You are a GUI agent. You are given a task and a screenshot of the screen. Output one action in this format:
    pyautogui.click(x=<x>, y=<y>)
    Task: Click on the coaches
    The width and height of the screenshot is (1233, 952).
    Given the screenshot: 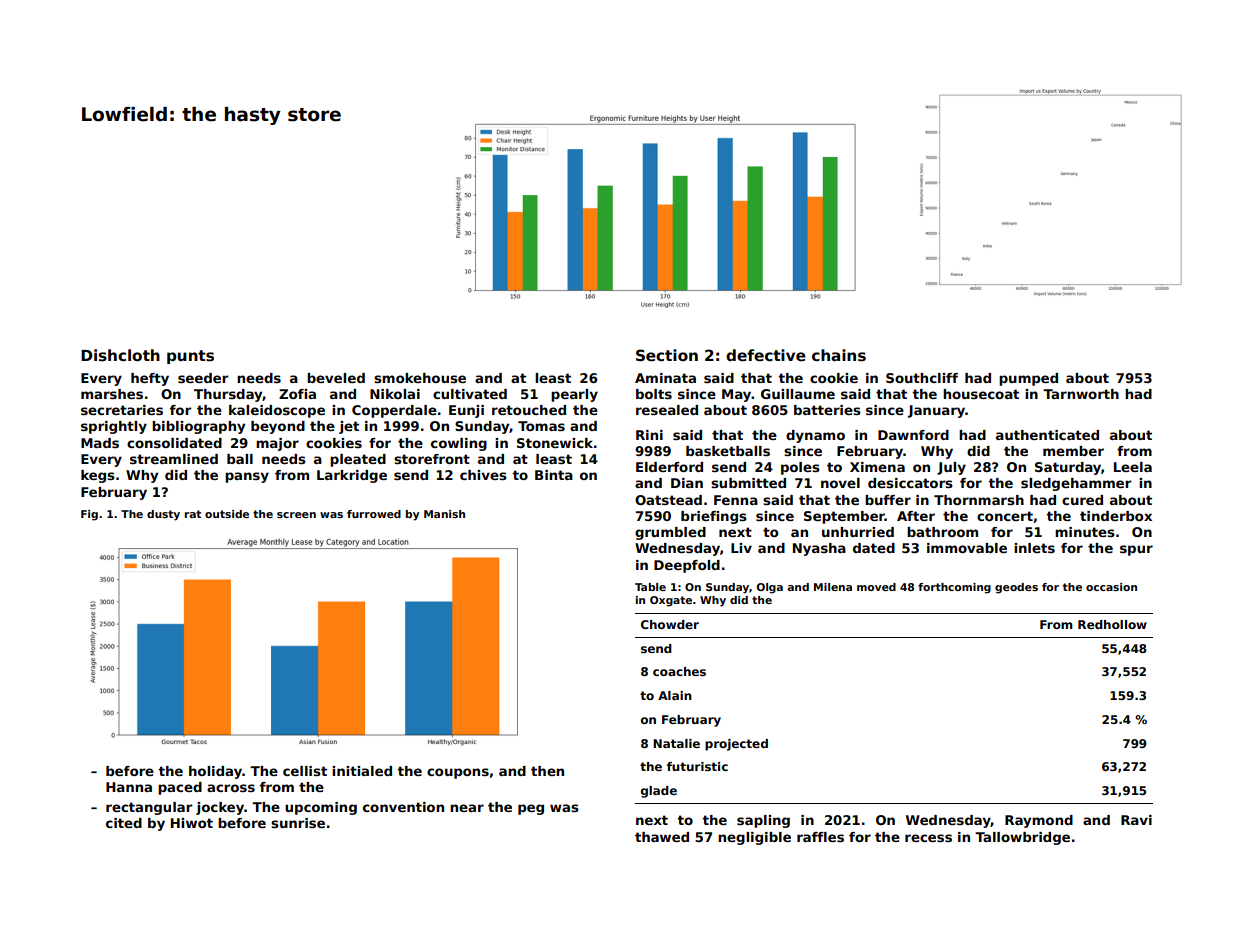 What is the action you would take?
    pyautogui.click(x=679, y=671)
